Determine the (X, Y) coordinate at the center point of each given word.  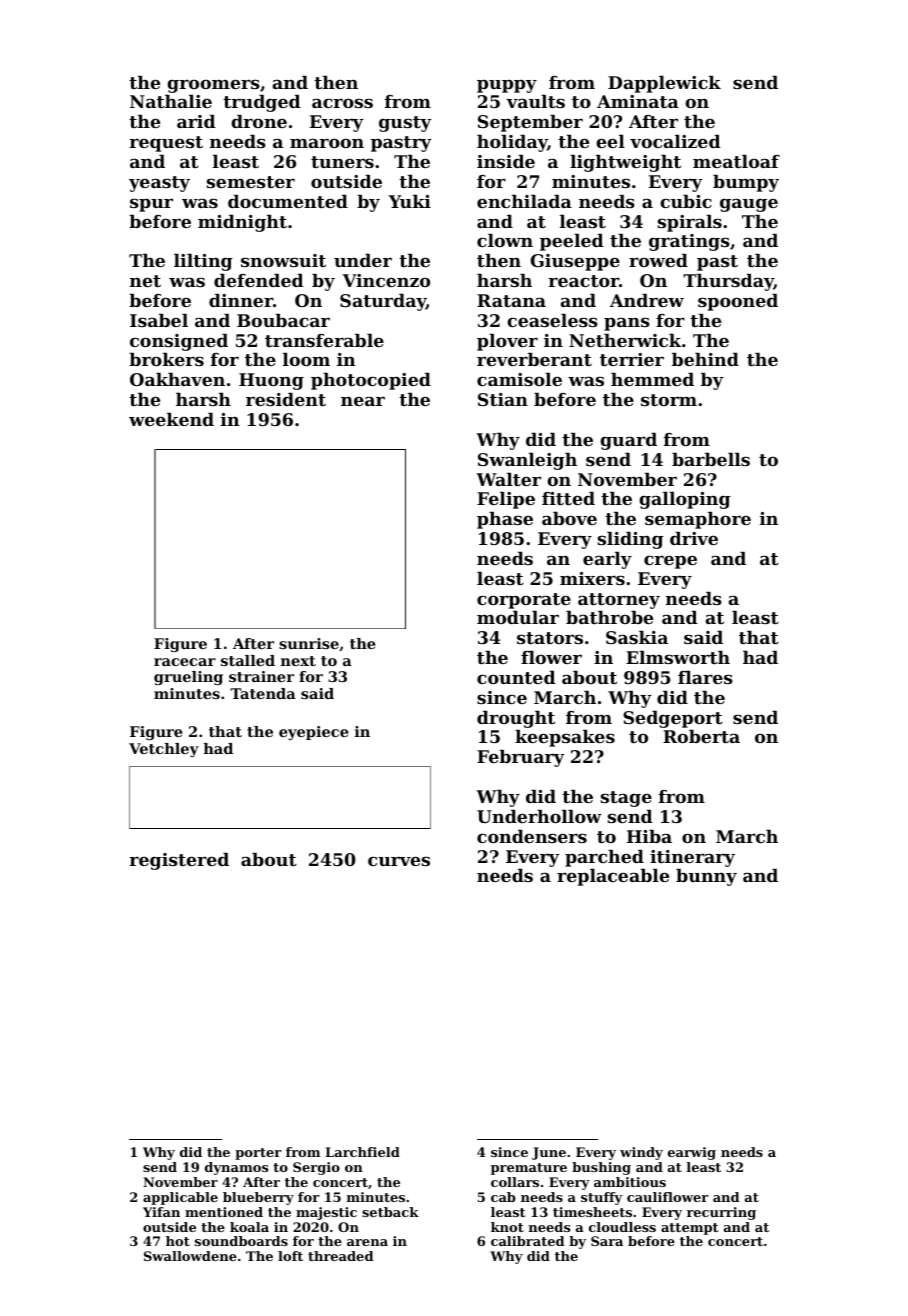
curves (399, 861)
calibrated (527, 1241)
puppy (507, 86)
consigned (179, 342)
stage (626, 799)
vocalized (675, 141)
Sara (607, 1241)
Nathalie (171, 101)
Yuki (409, 201)
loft (290, 1256)
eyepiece (314, 733)
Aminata (638, 101)
